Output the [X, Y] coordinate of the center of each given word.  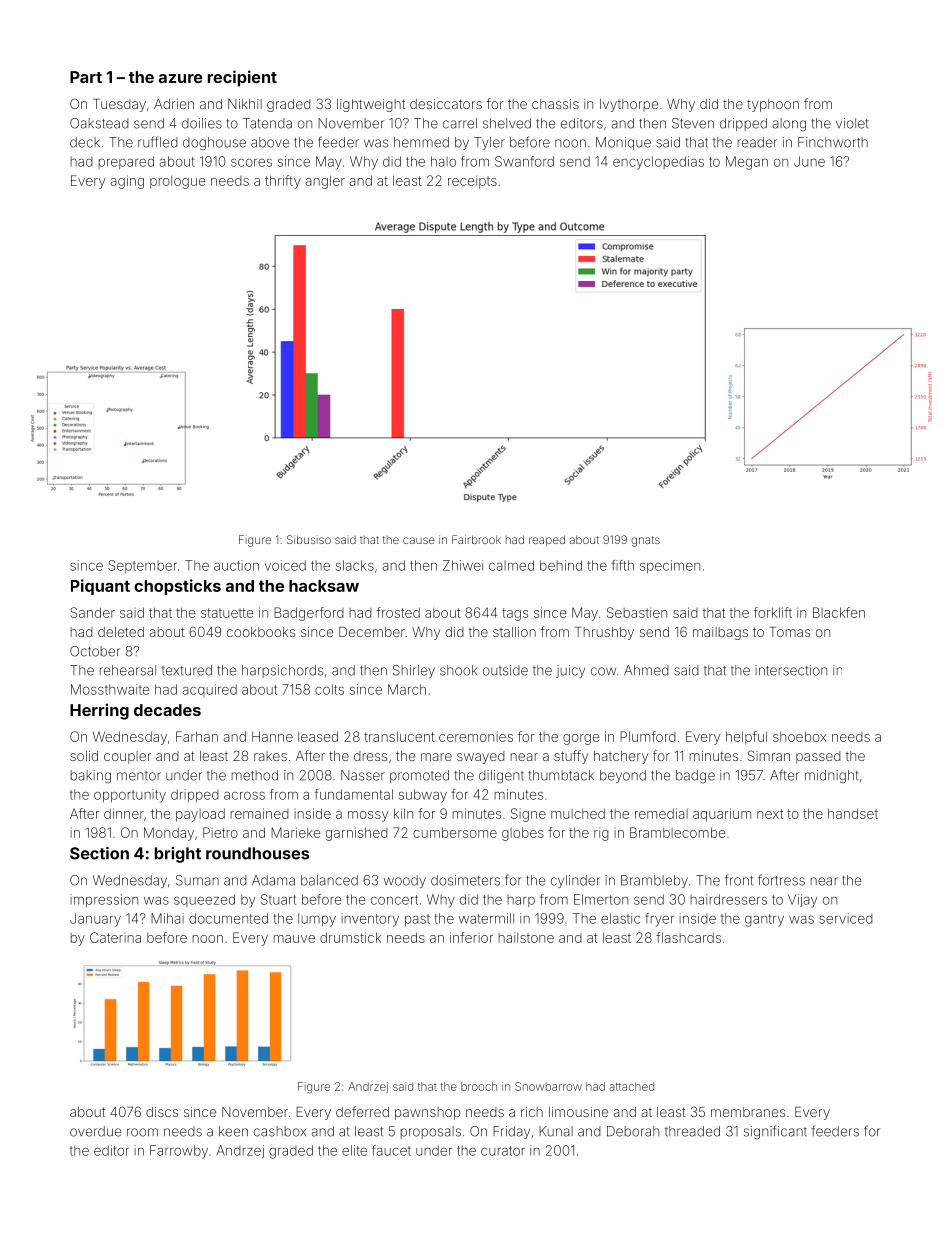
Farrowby [179, 1152]
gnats [645, 541]
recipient [242, 78]
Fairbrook [476, 539]
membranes [748, 1112]
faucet [391, 1150]
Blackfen [839, 612]
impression [104, 900]
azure [181, 78]
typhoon [773, 105]
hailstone [526, 937]
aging [127, 182]
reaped [547, 540]
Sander [92, 612]
